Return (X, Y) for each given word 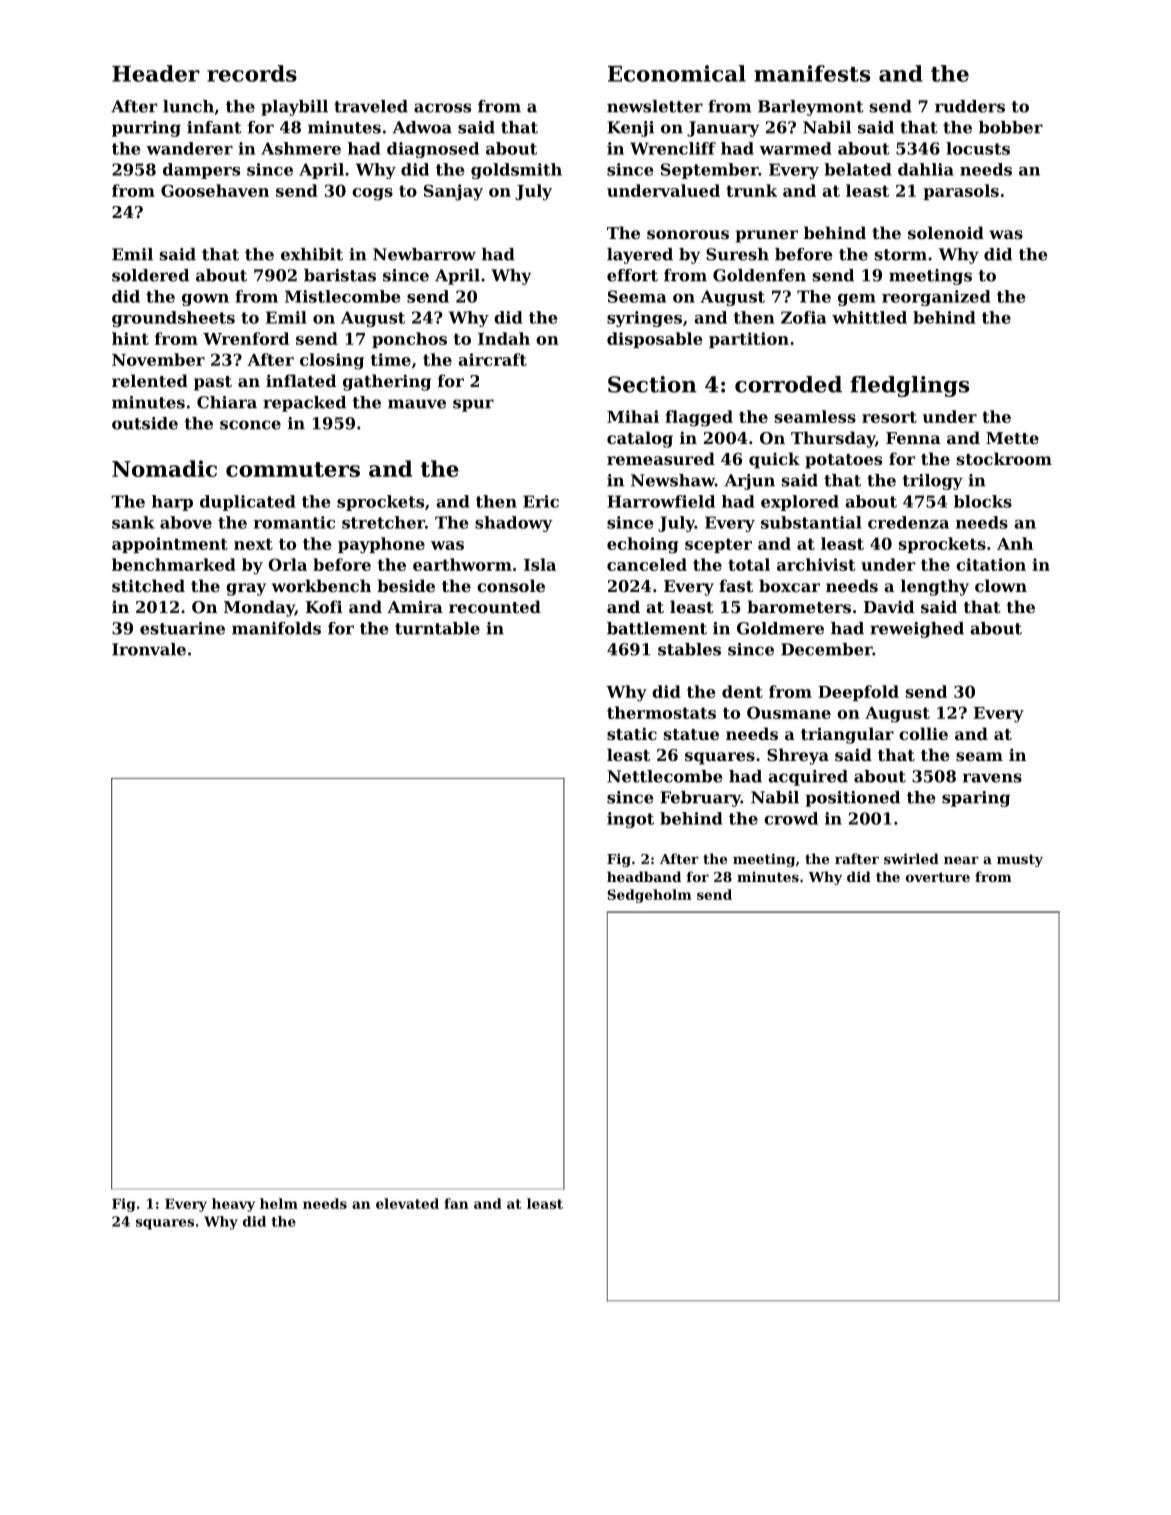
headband (644, 876)
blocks (983, 501)
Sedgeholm (649, 896)
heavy (233, 1205)
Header (156, 73)
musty (1020, 860)
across (442, 108)
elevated (407, 1203)
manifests (812, 73)
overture (938, 877)
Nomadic (164, 468)
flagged (699, 418)
